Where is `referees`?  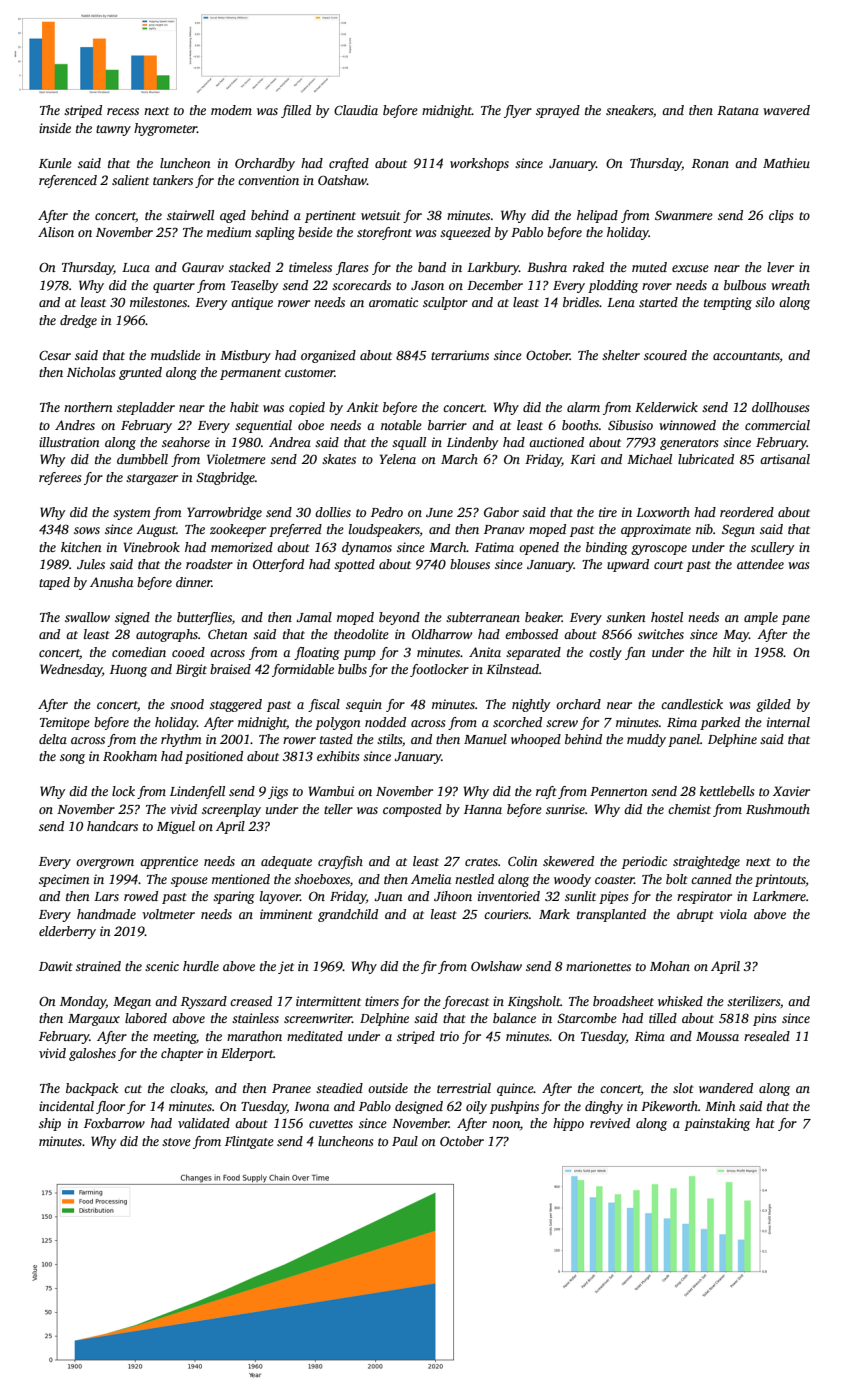
referees is located at coordinates (60, 478).
